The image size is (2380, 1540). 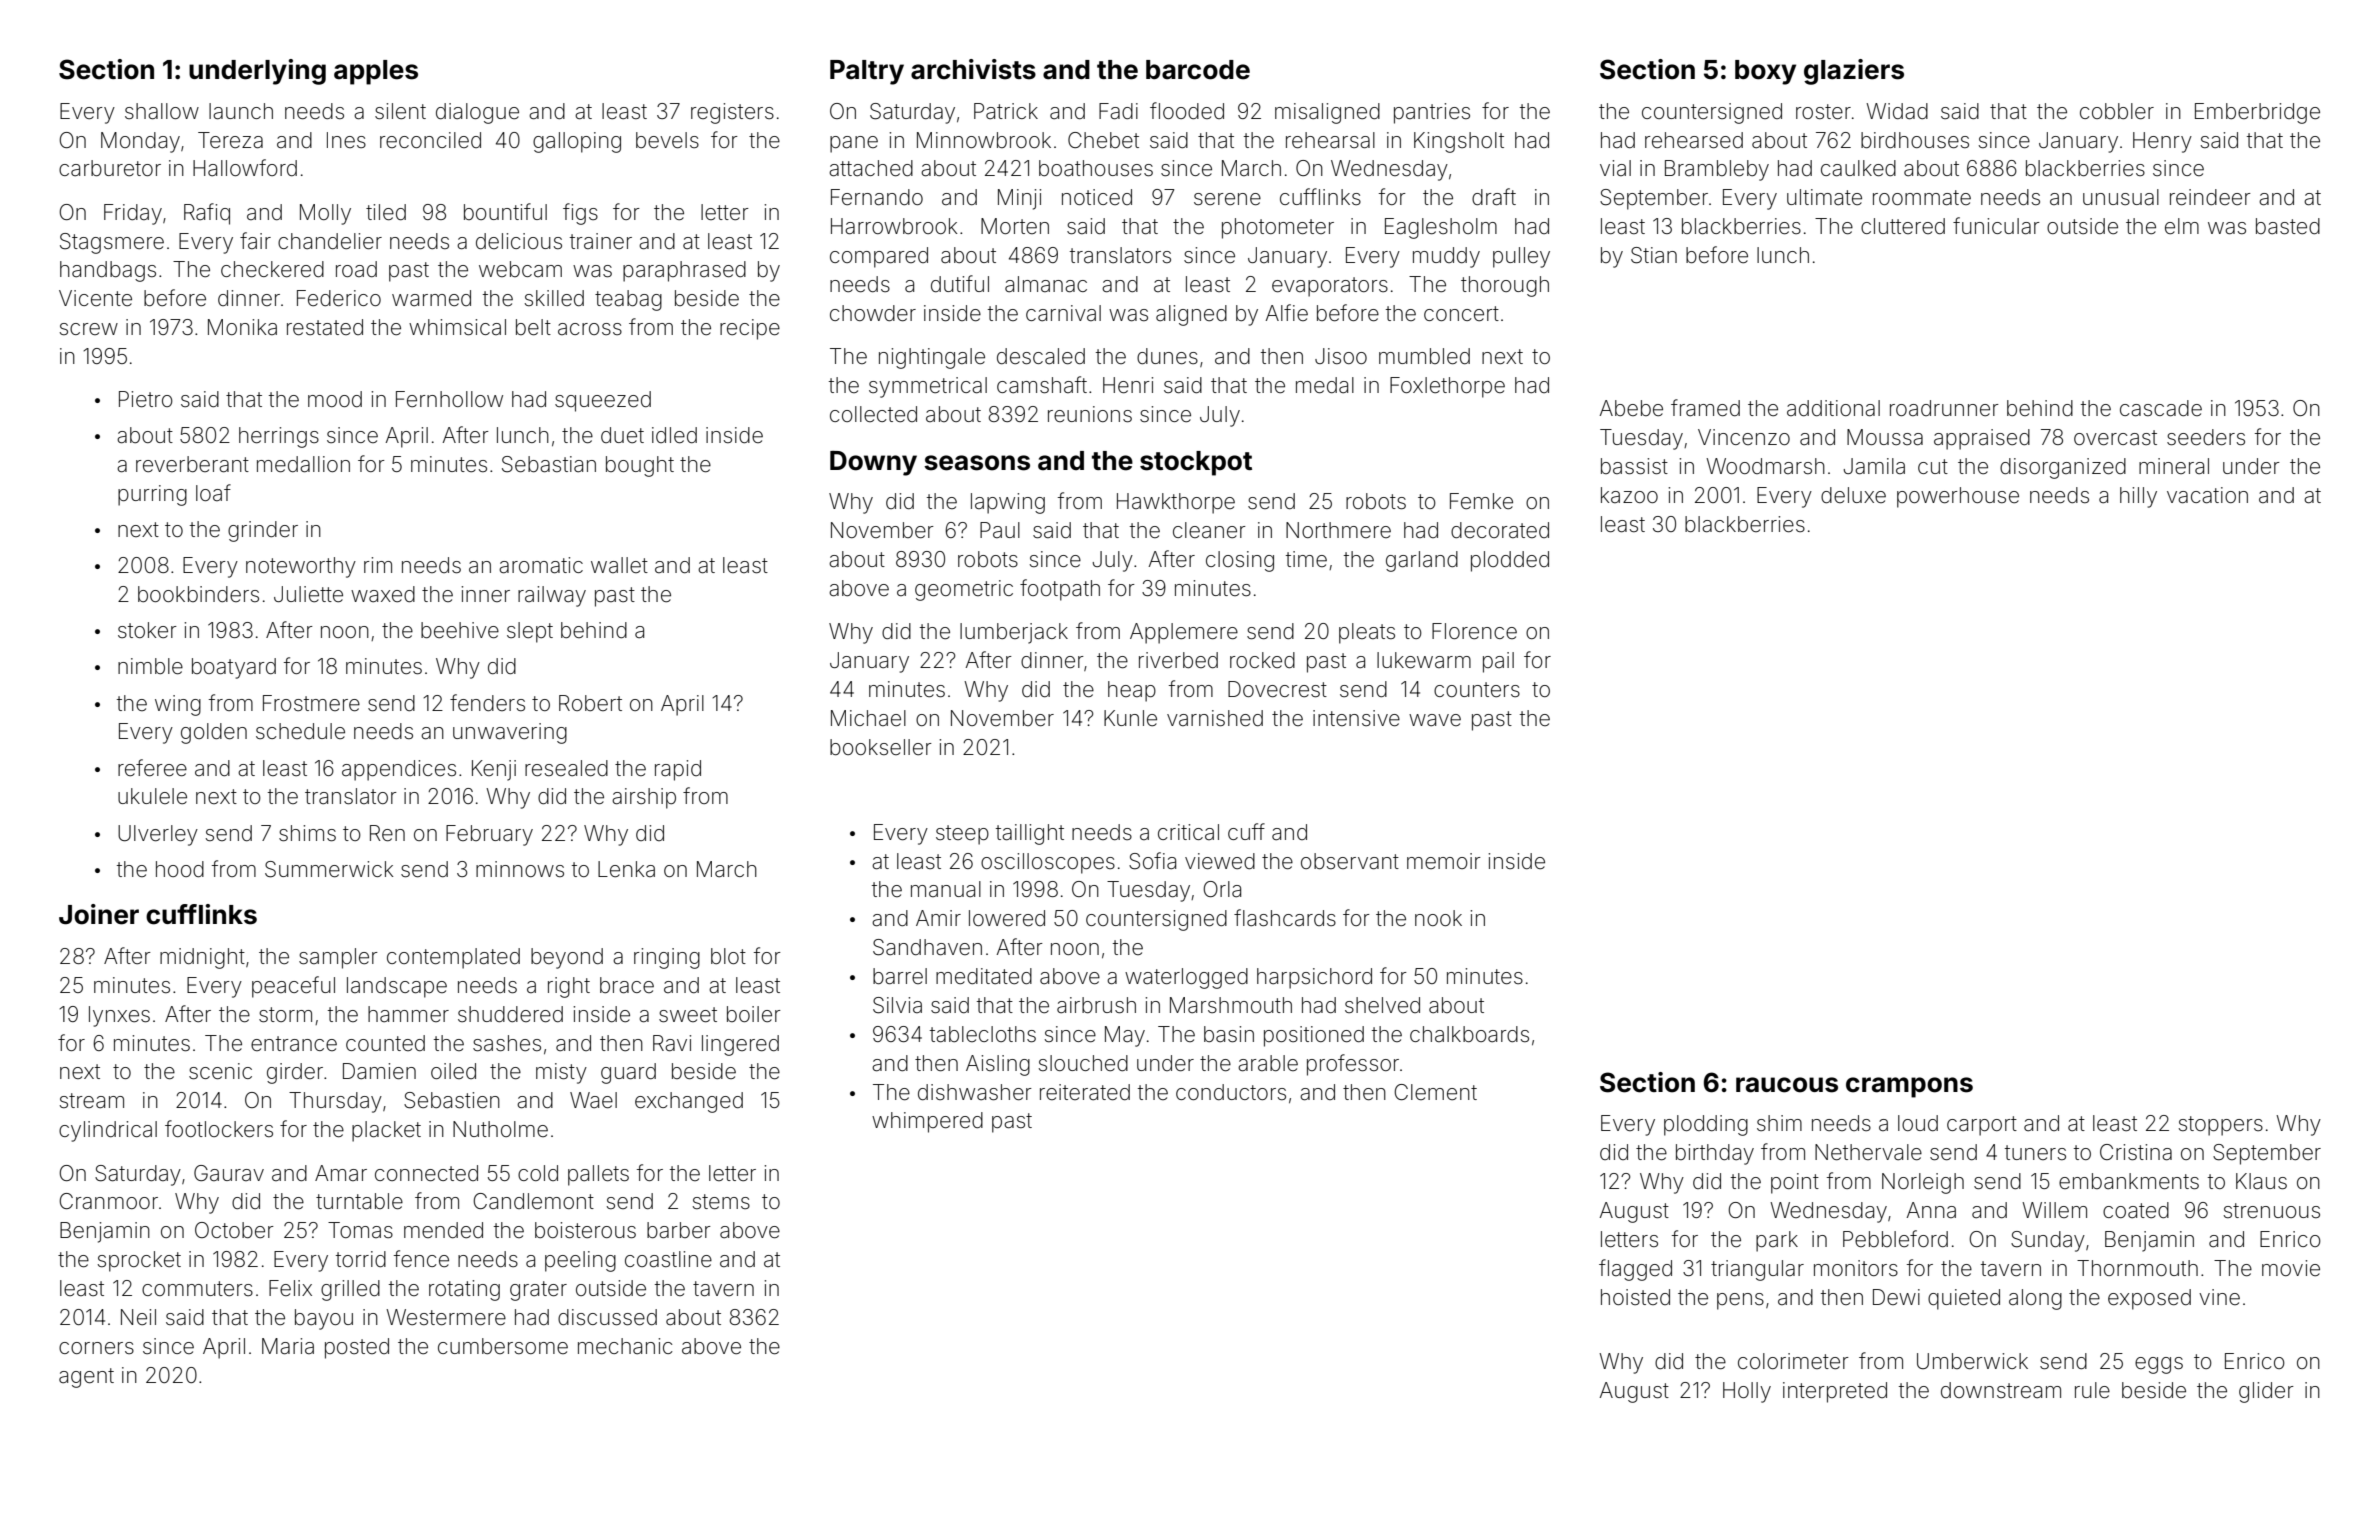 I want to click on dishwasher, so click(x=975, y=1092).
